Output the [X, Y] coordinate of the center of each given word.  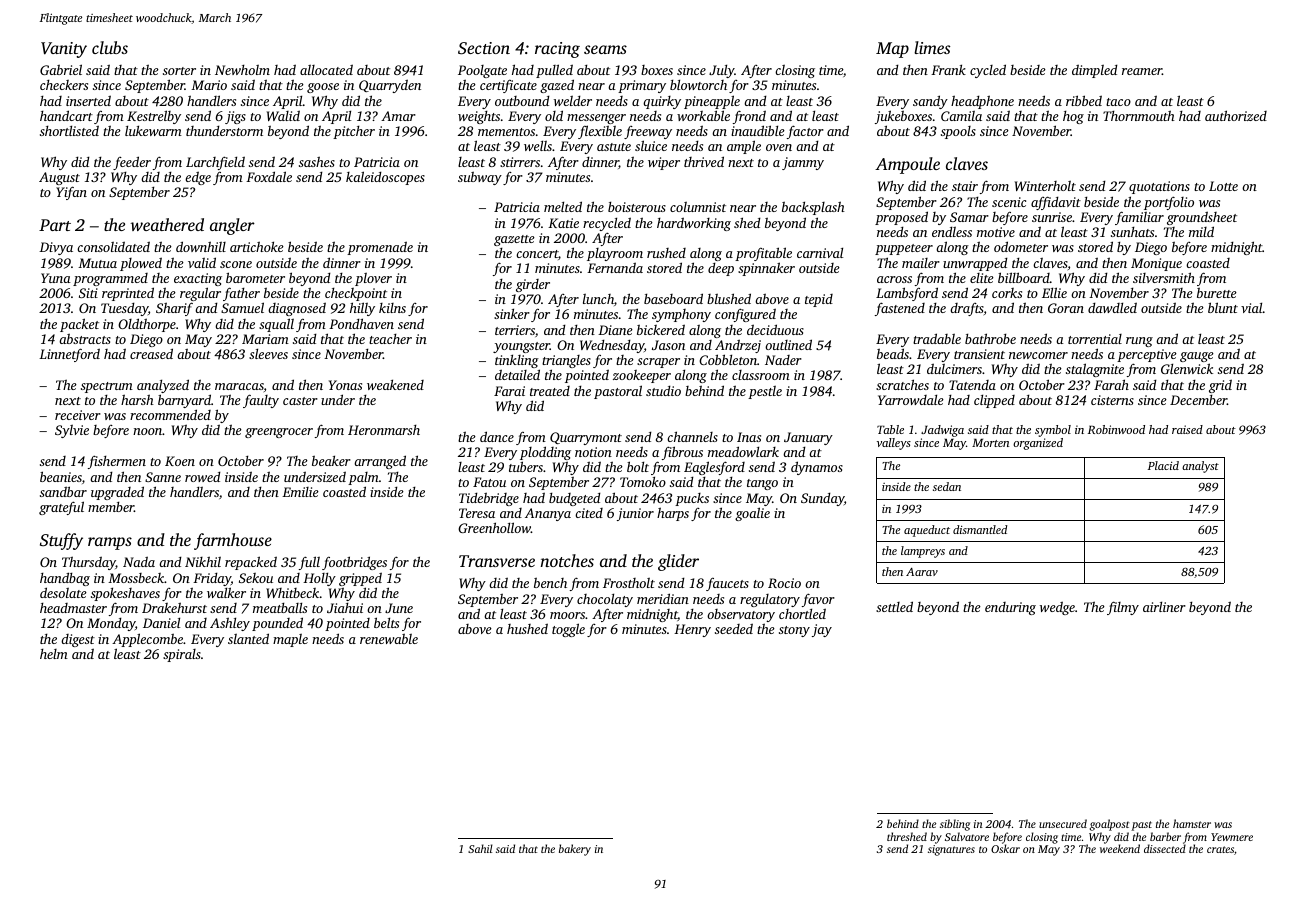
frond [749, 118]
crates [1220, 849]
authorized [1236, 115]
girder [533, 285]
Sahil [480, 848]
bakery [575, 850]
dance [497, 436]
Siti [88, 293]
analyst [1200, 467]
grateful [61, 508]
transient [979, 354]
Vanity [64, 50]
